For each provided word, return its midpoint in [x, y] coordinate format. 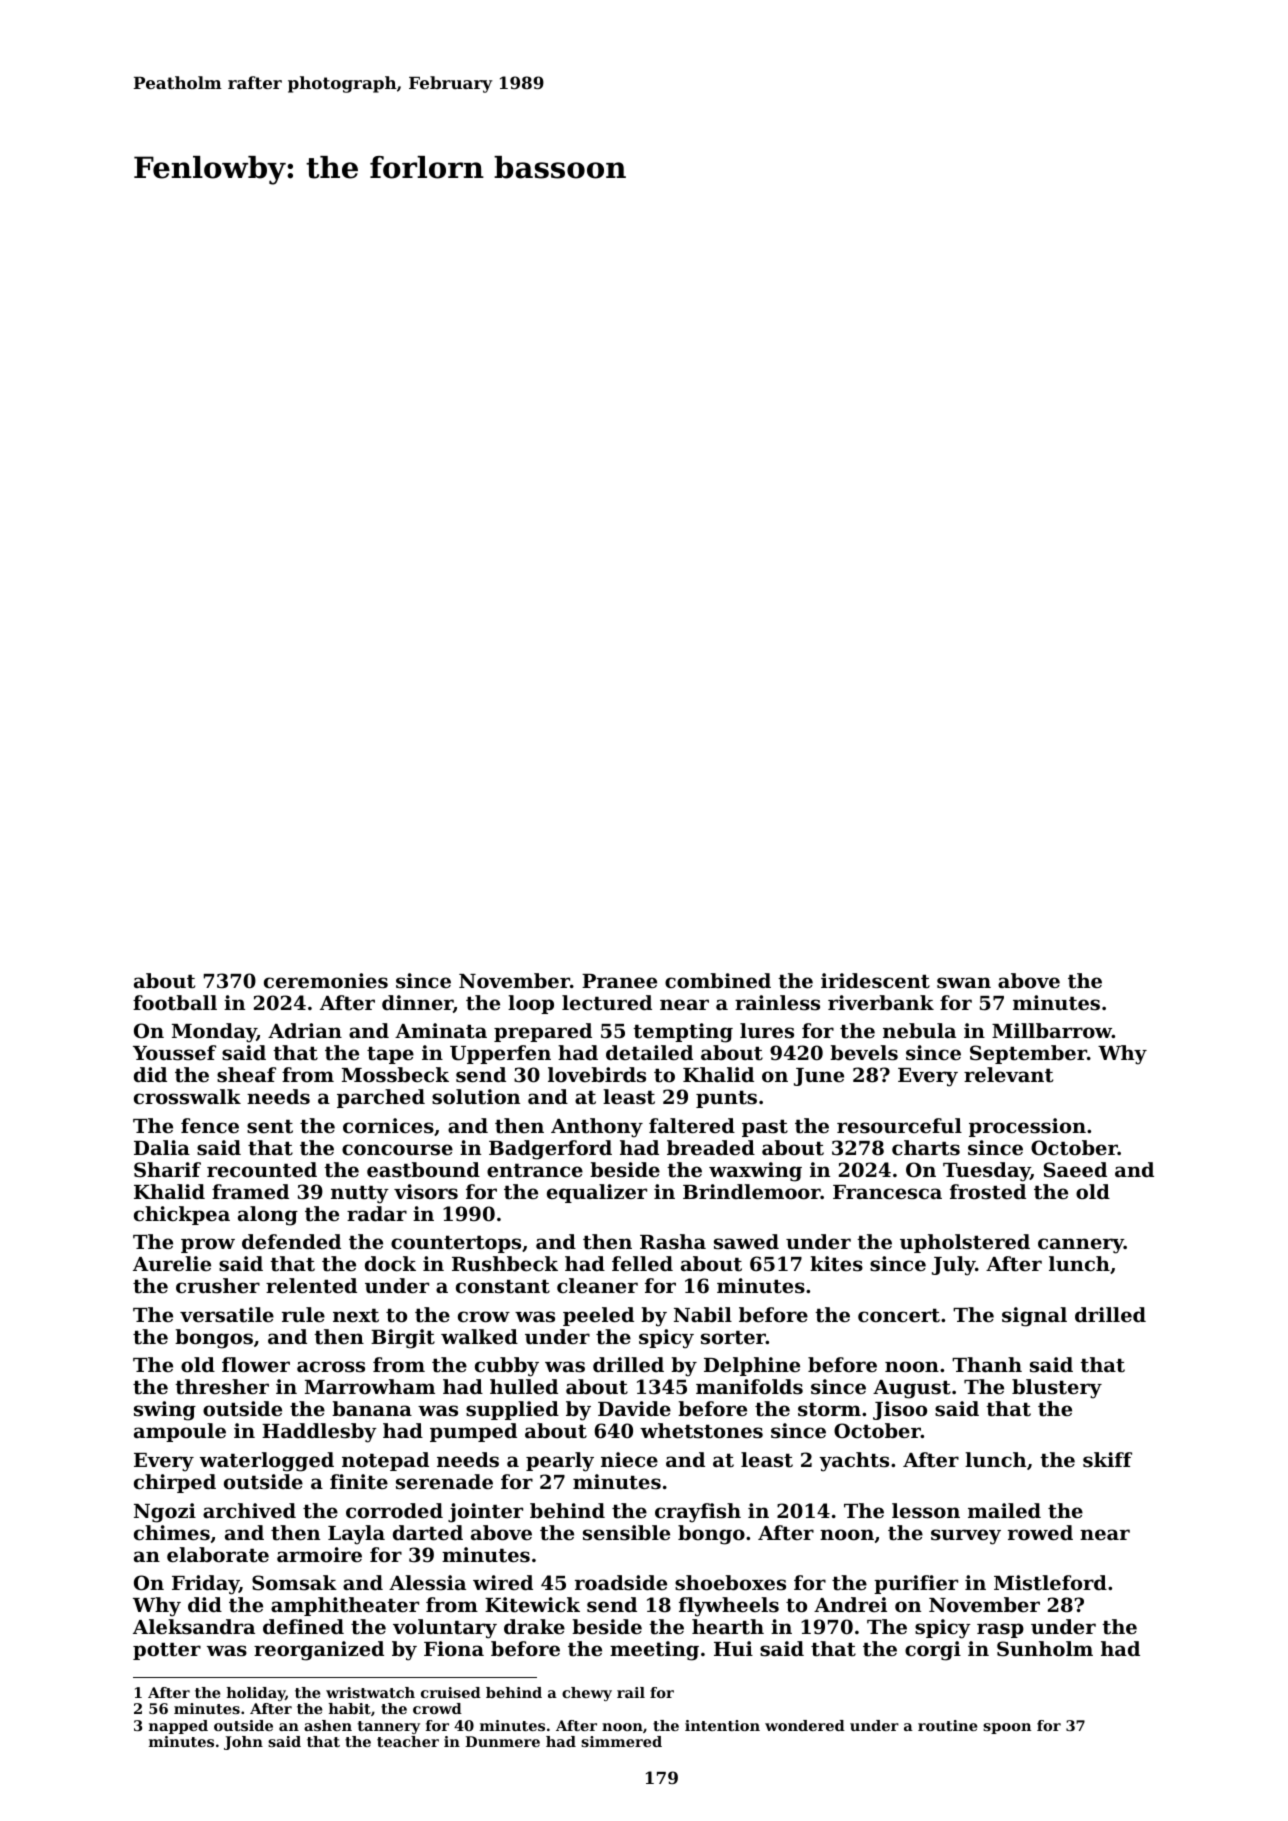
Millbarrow [1052, 1030]
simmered [621, 1741]
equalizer [597, 1193]
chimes [172, 1532]
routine [948, 1725]
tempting [683, 1033]
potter [167, 1651]
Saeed [1075, 1169]
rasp [1000, 1630]
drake [534, 1626]
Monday [214, 1033]
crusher [218, 1285]
